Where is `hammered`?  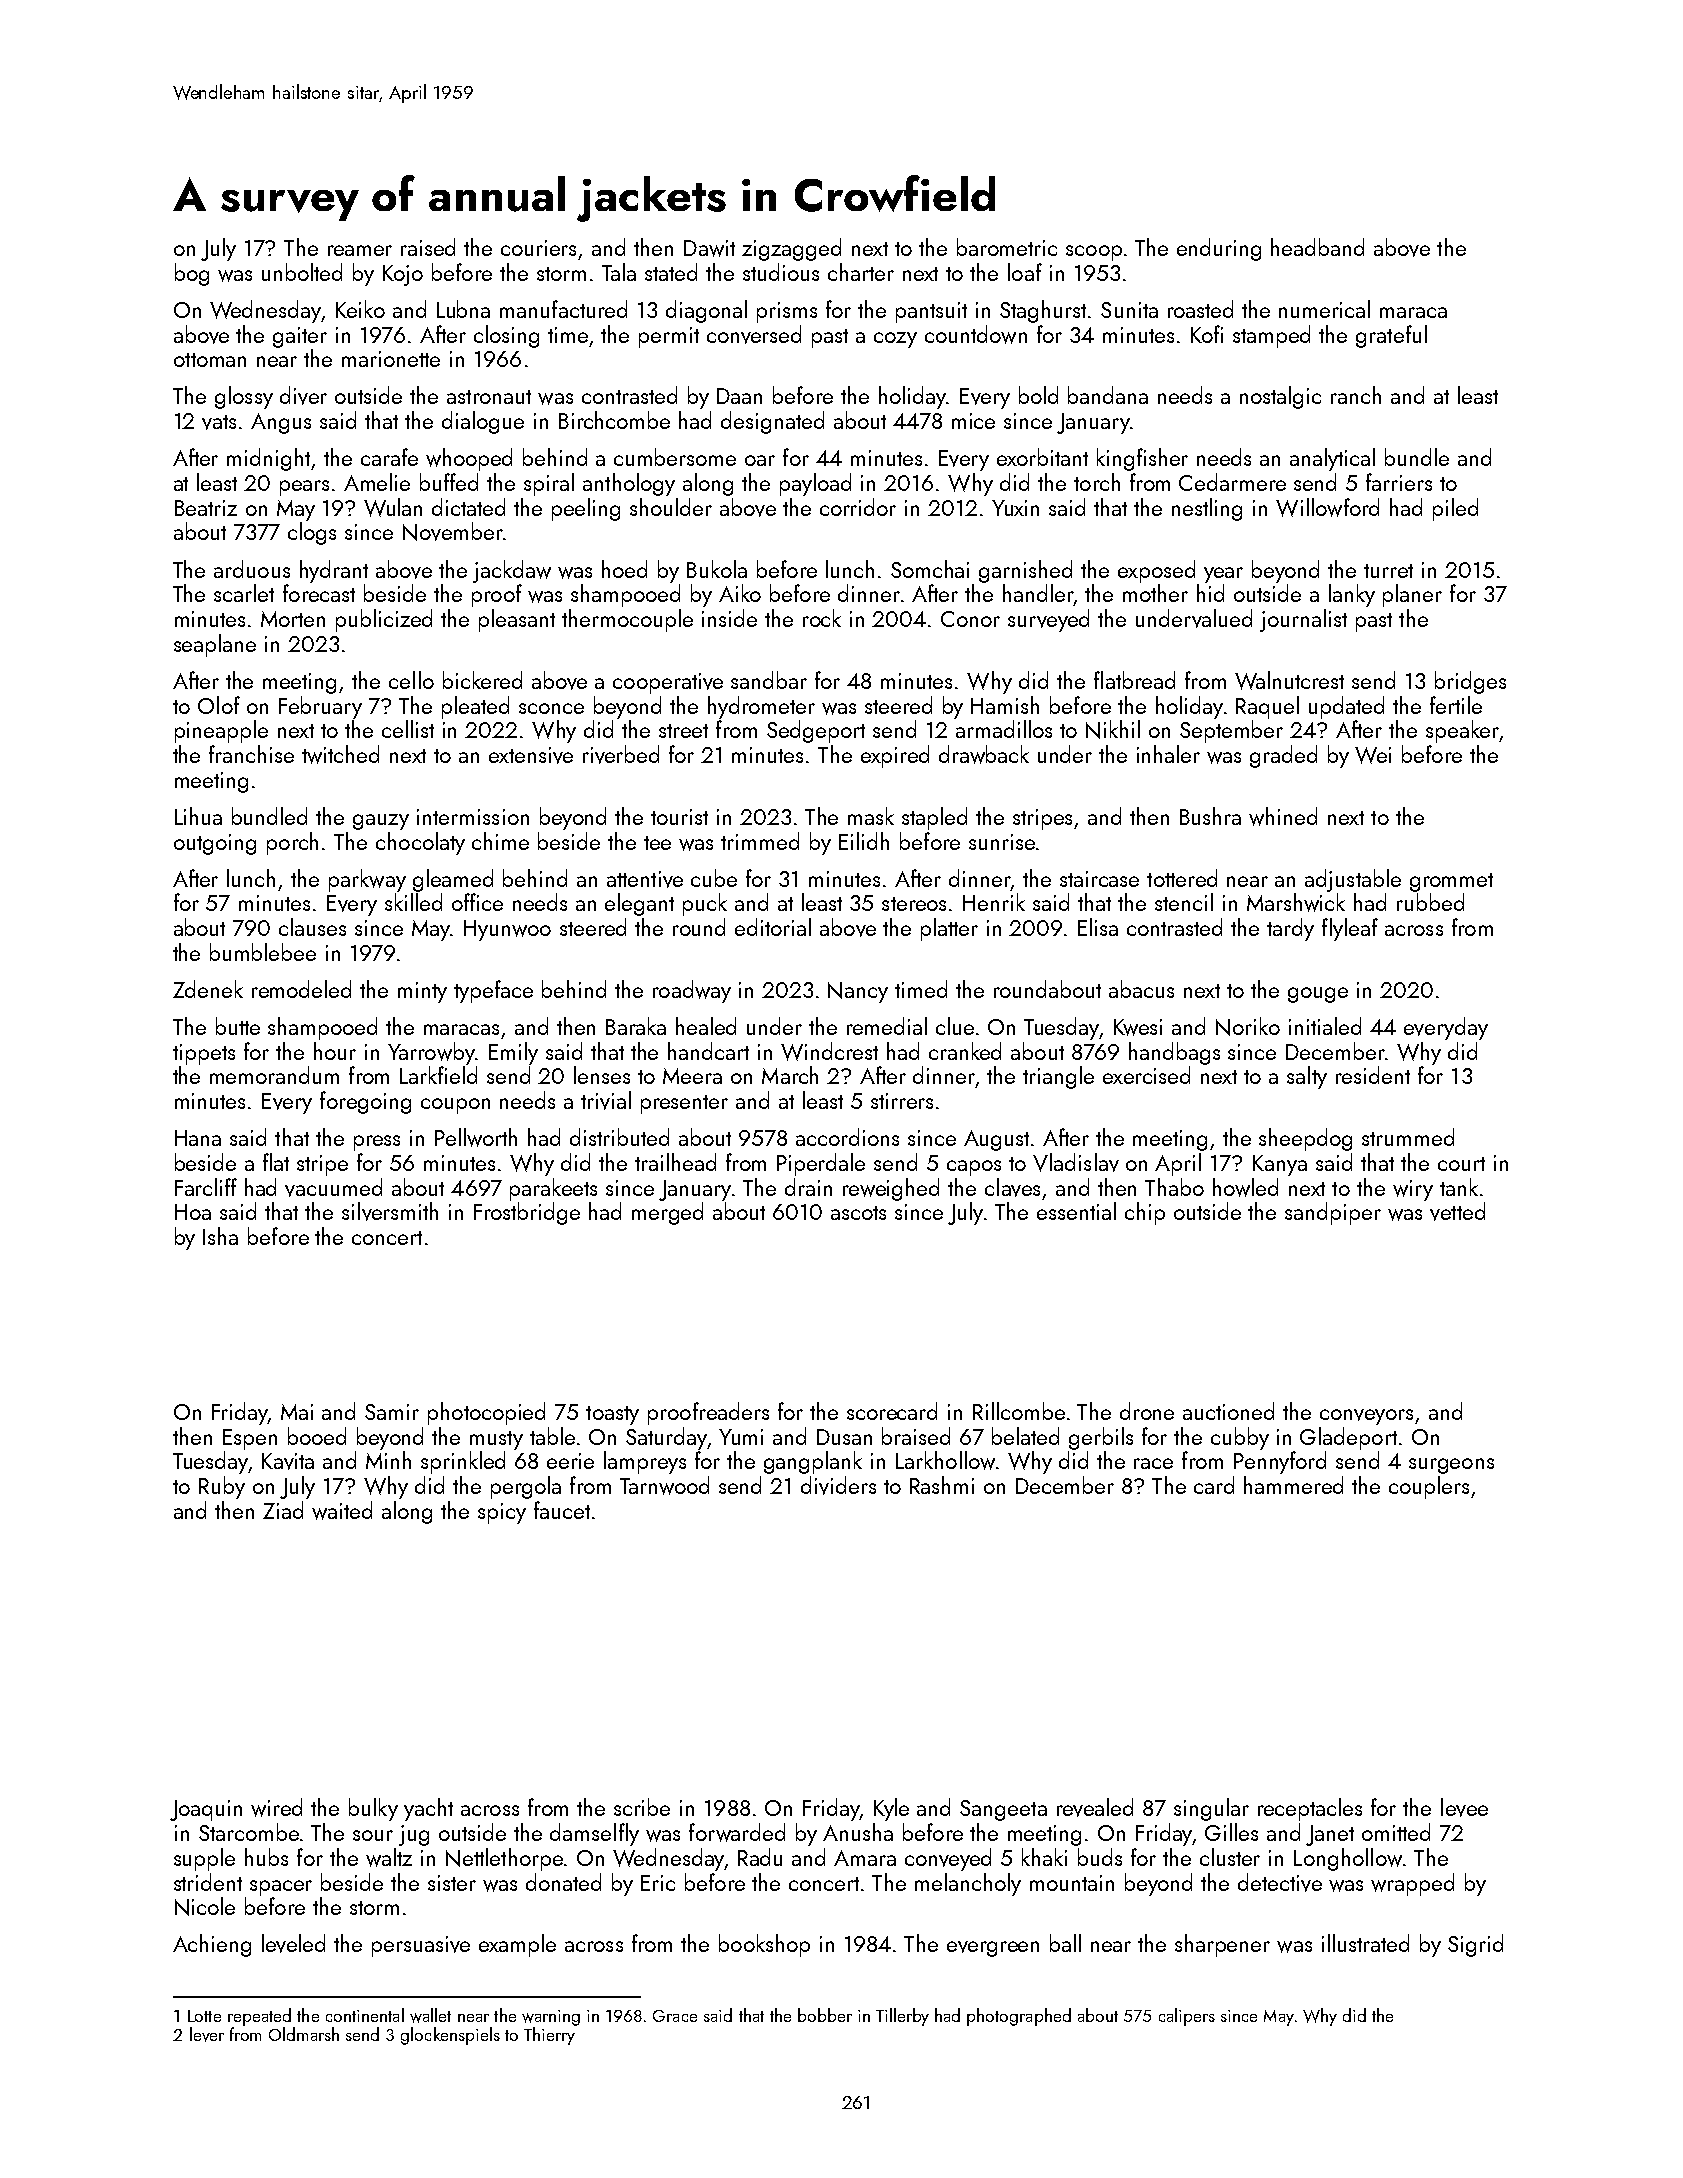 hammered is located at coordinates (1293, 1485).
